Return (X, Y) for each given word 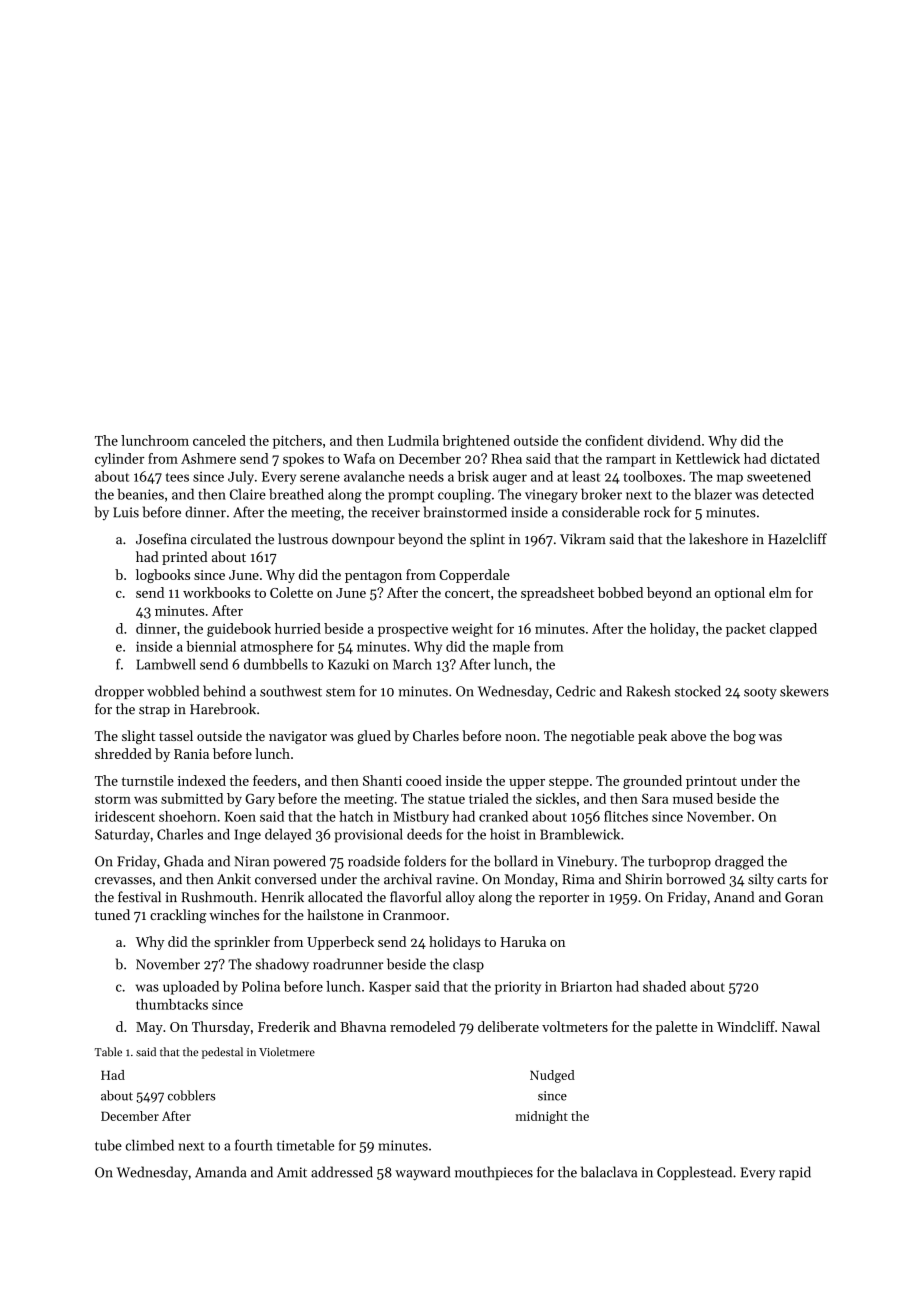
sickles (556, 798)
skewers (804, 691)
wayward (422, 1173)
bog (744, 737)
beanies (140, 494)
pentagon (373, 577)
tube (108, 1145)
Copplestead (694, 1173)
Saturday (122, 836)
